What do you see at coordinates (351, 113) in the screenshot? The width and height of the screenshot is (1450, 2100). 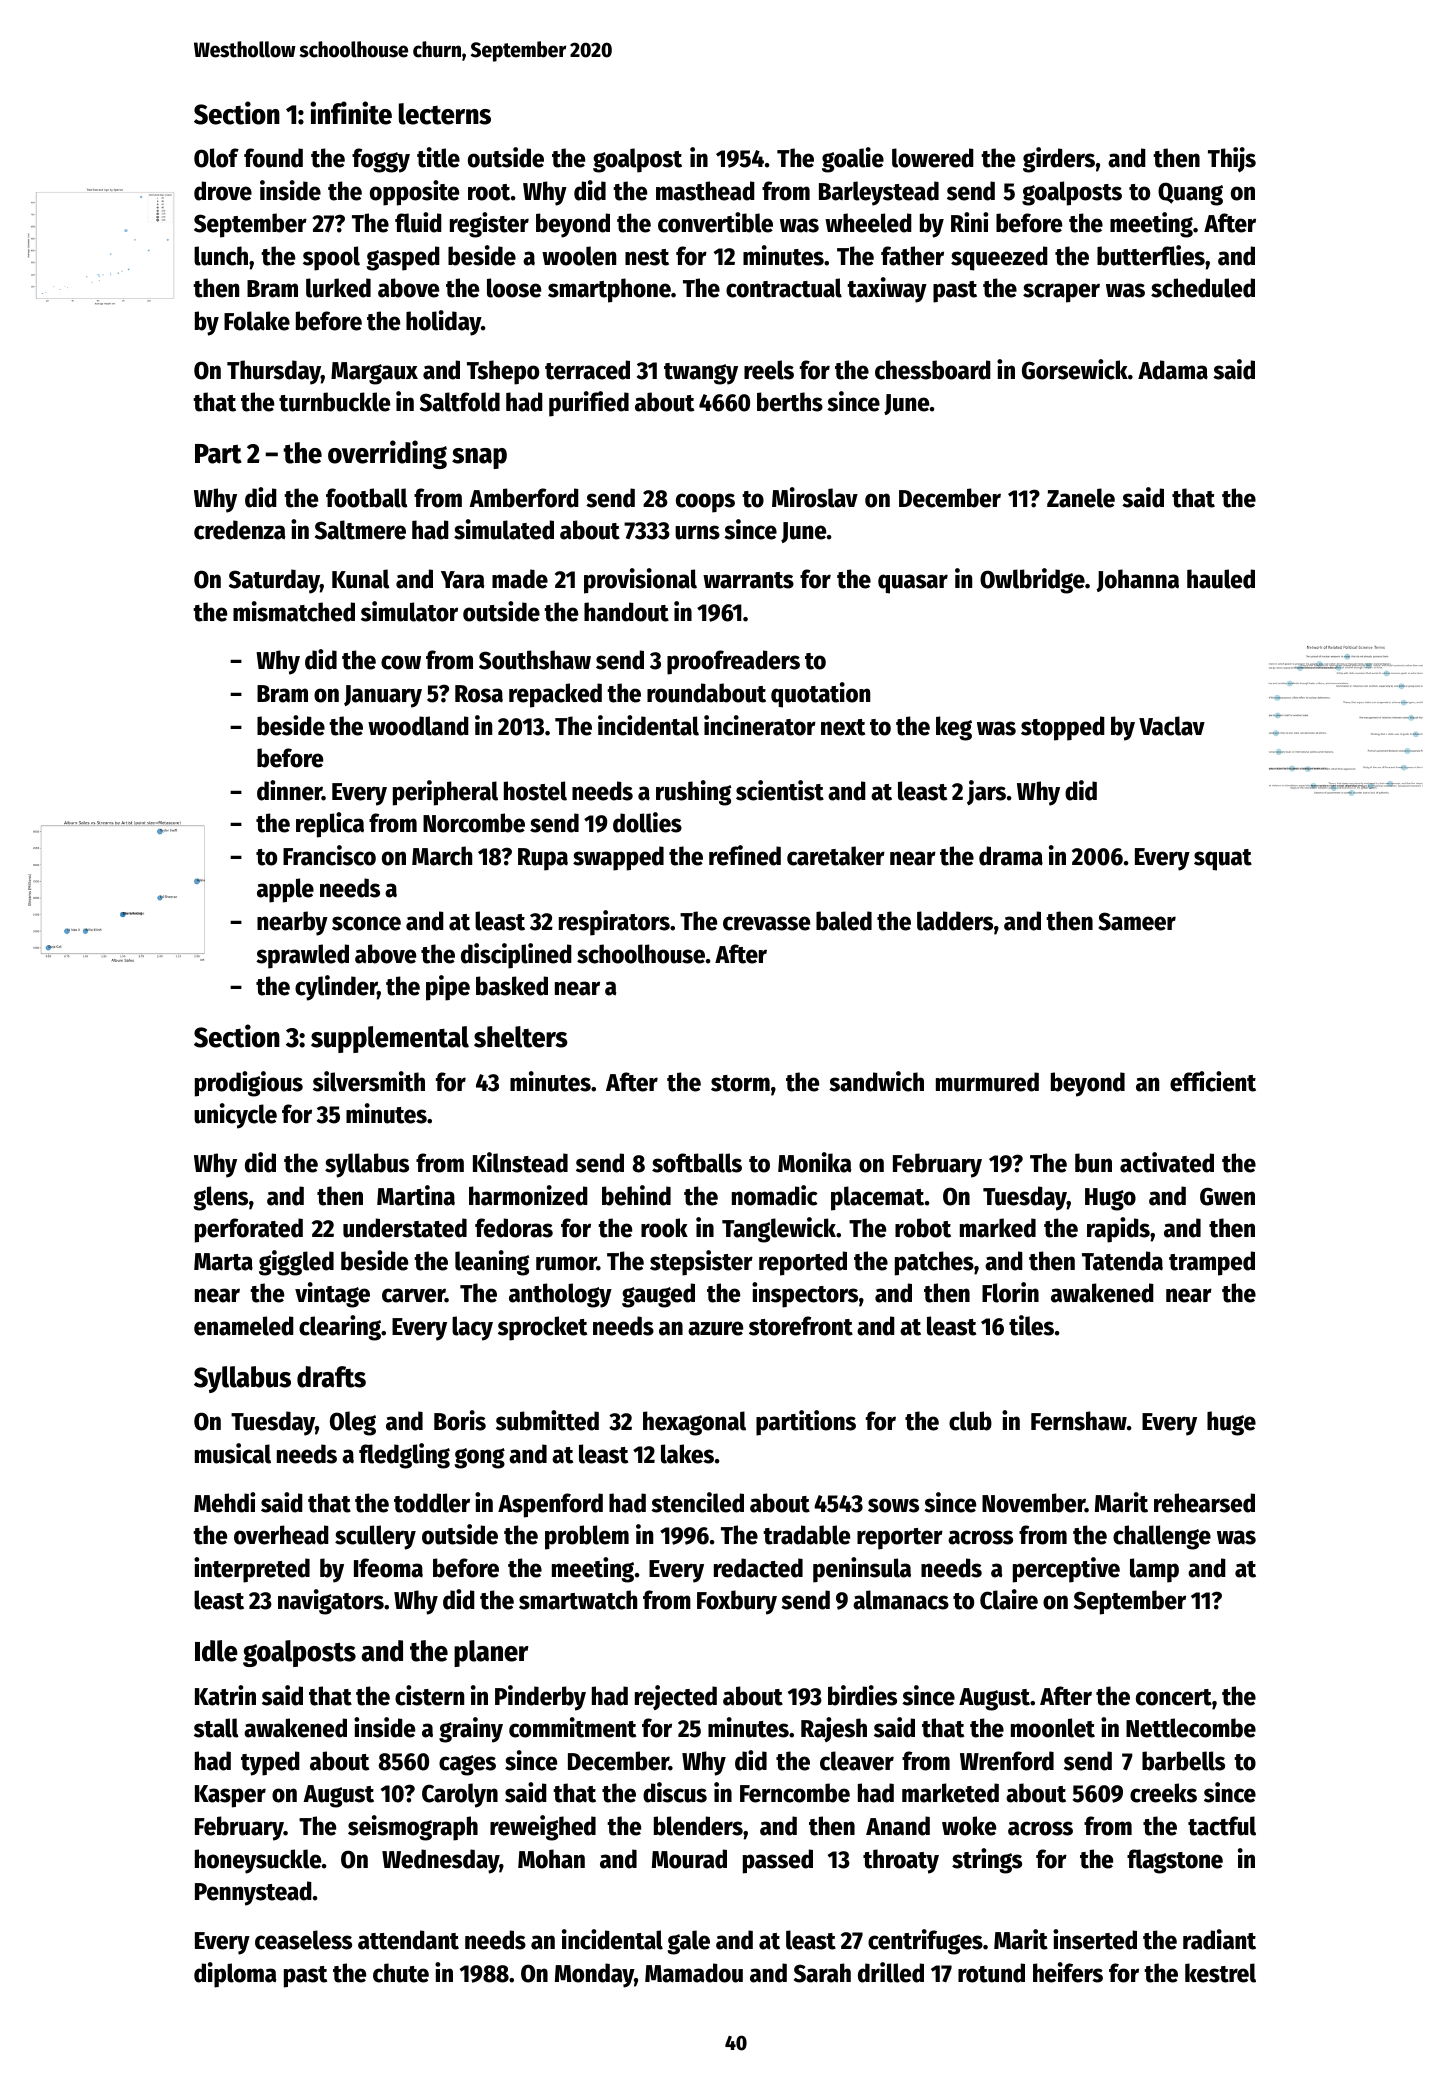 I see `infinite` at bounding box center [351, 113].
